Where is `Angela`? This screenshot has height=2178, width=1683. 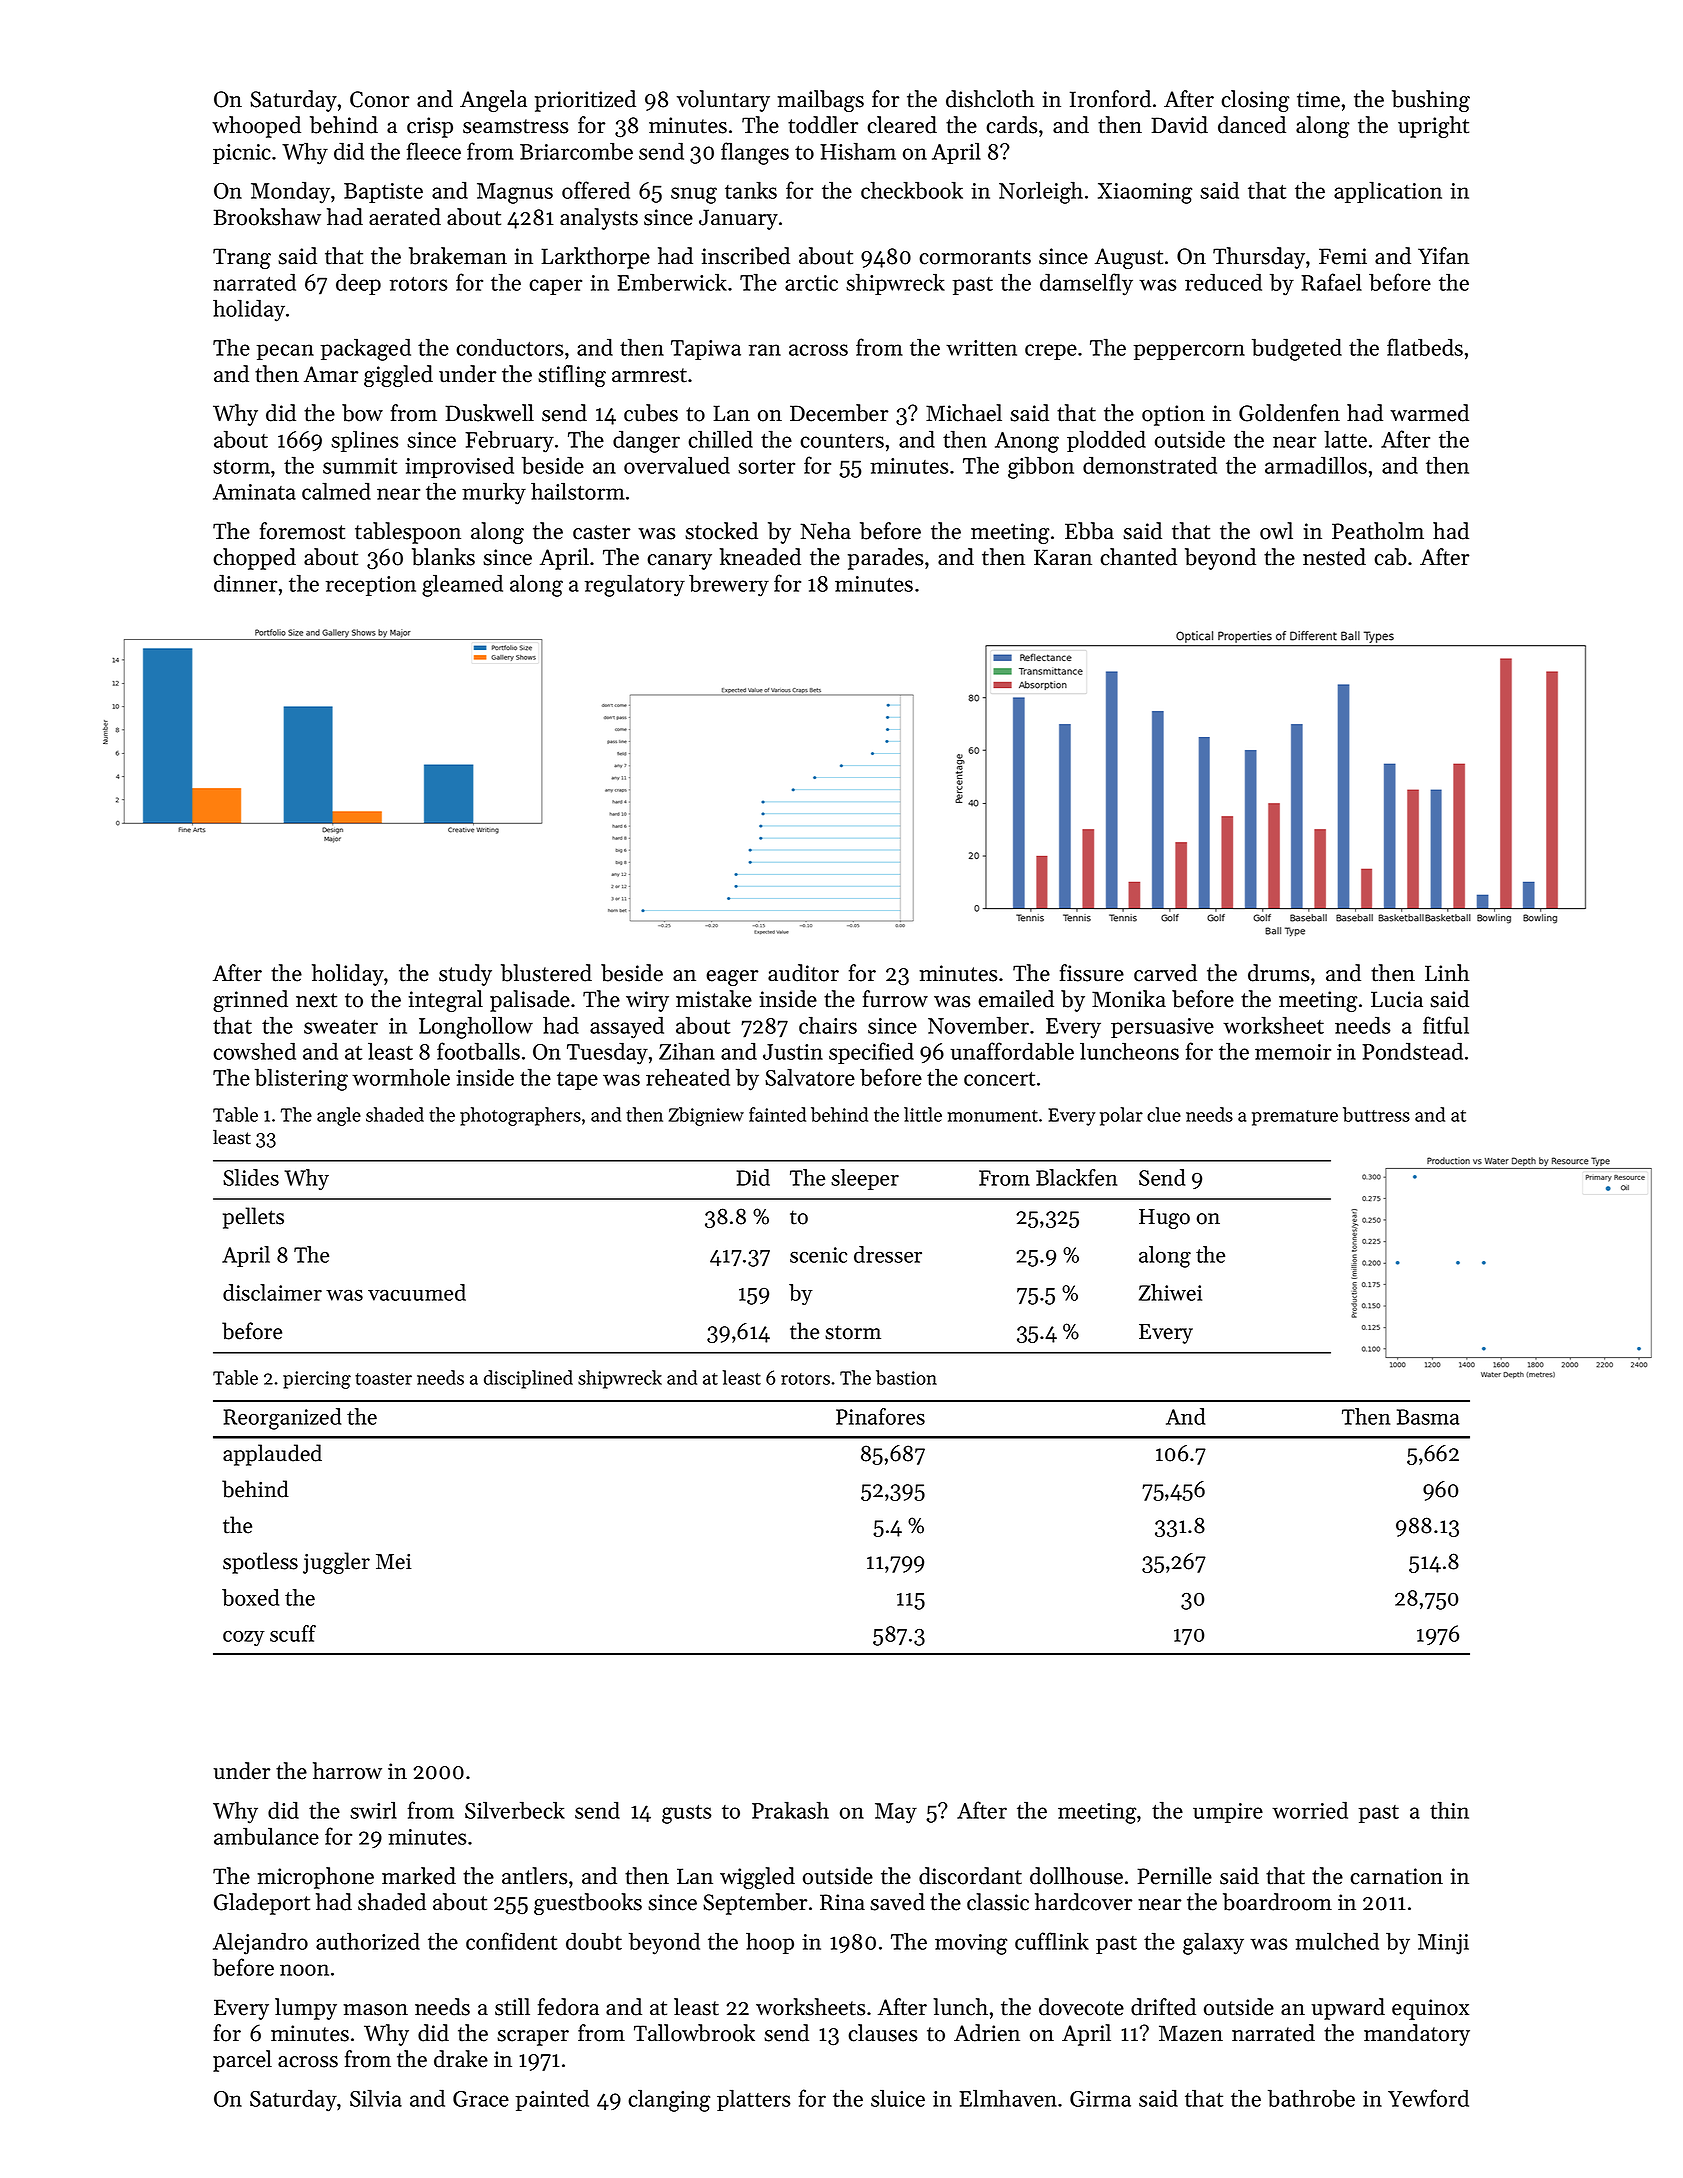 Angela is located at coordinates (493, 101).
